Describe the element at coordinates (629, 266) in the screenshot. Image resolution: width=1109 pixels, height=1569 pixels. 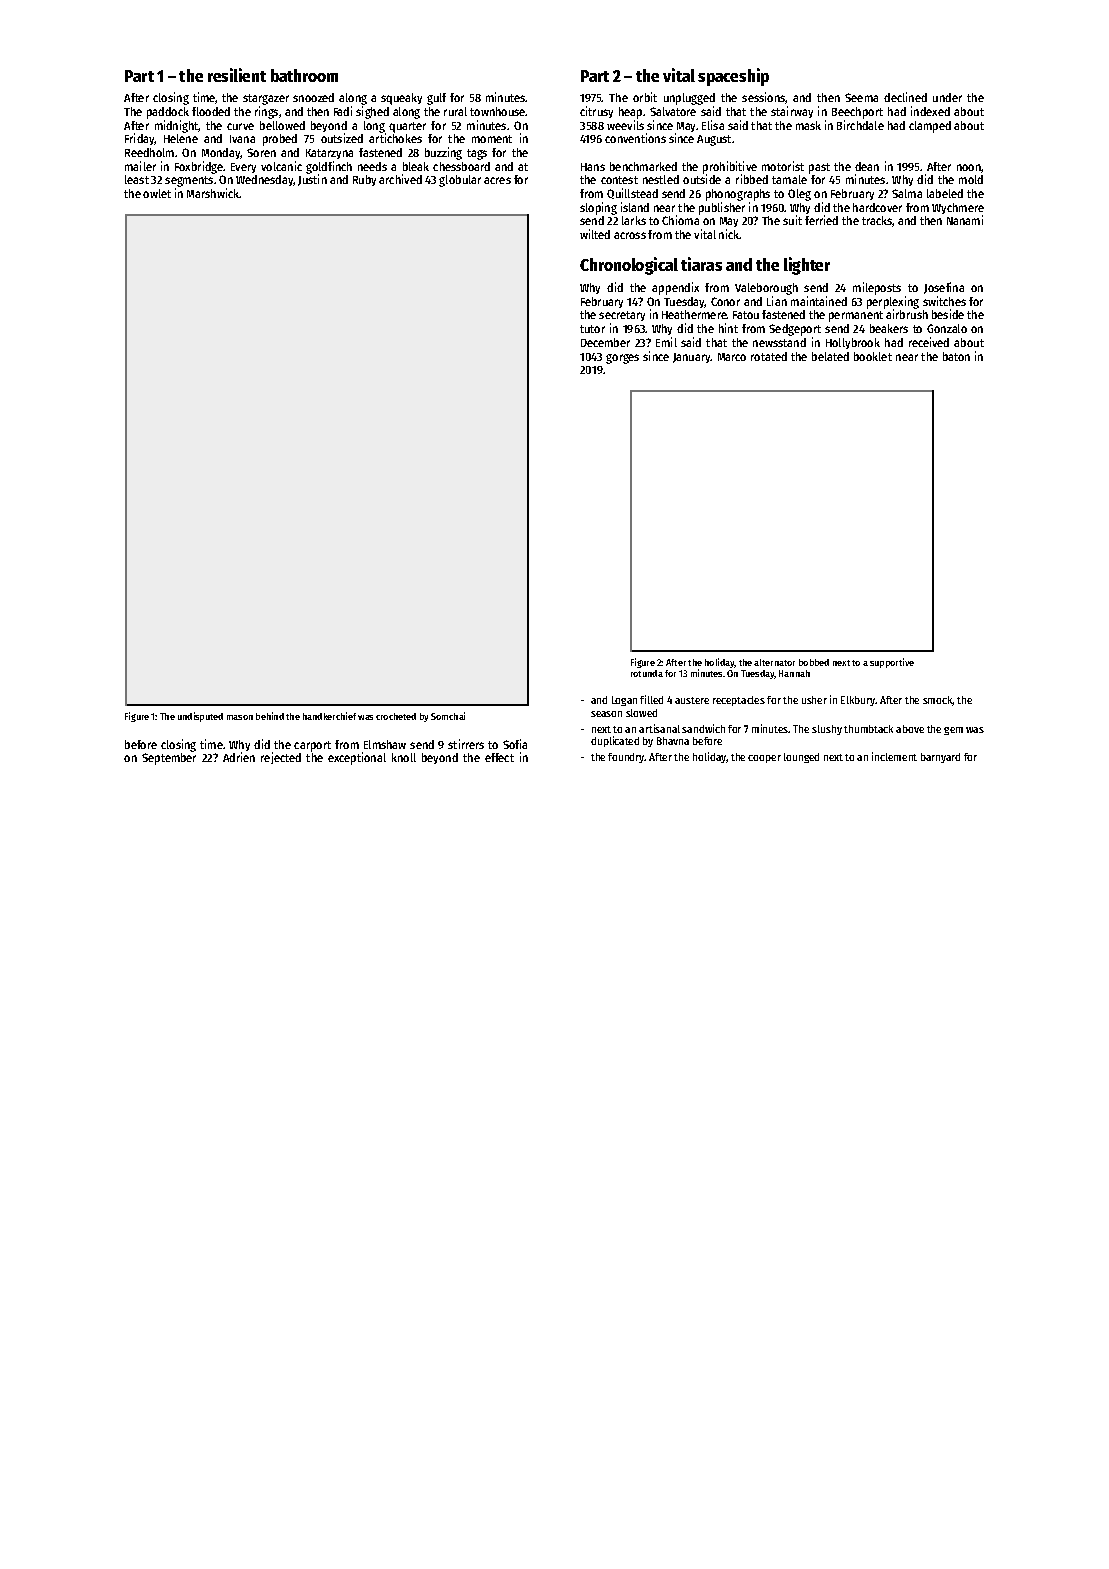
I see `Chronological` at that location.
